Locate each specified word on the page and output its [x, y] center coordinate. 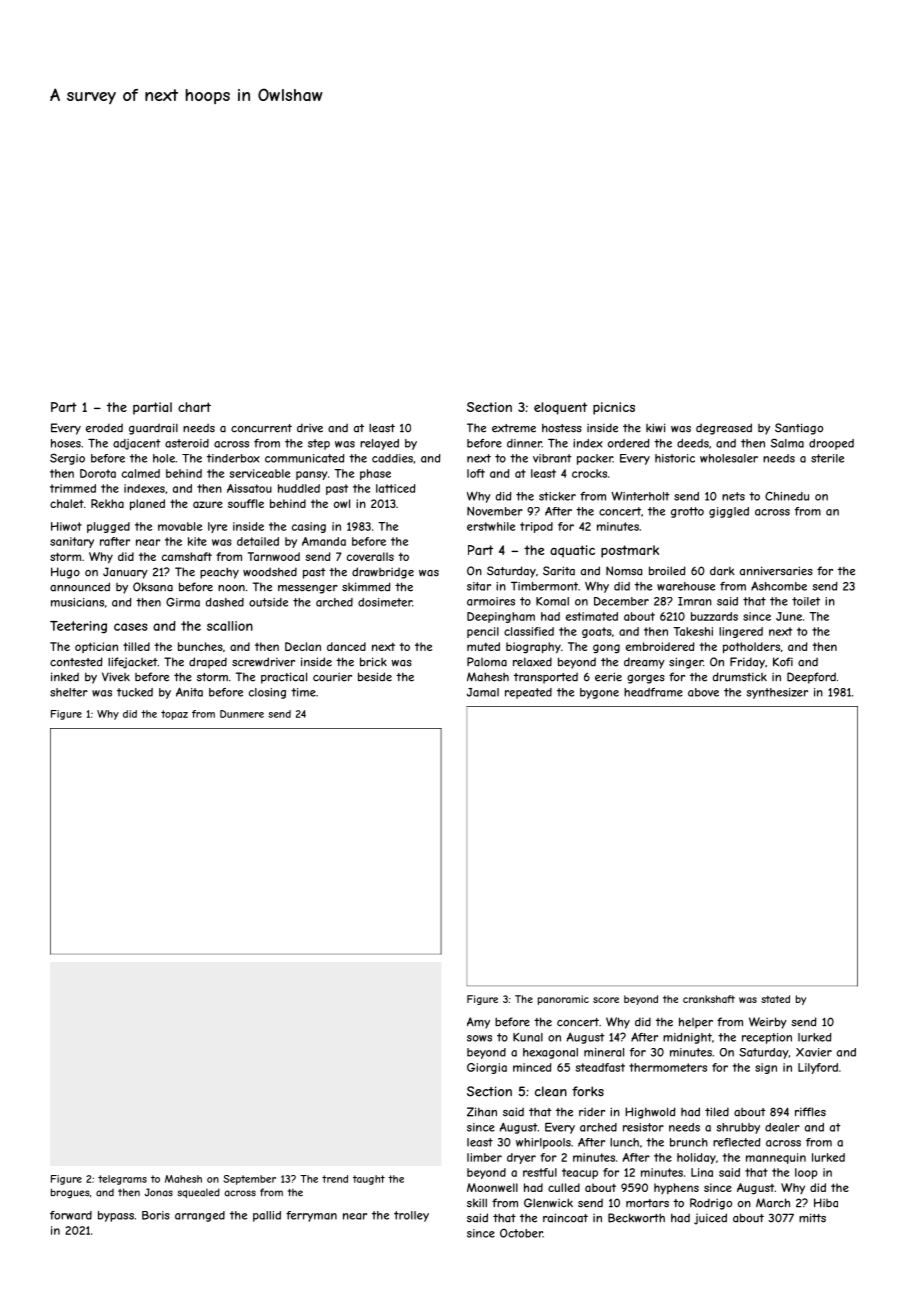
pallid [267, 1216]
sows [479, 1038]
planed [147, 505]
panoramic [563, 1000]
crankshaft [709, 999]
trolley [411, 1216]
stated [775, 999]
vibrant [552, 458]
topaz [174, 715]
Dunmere [242, 714]
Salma [787, 443]
